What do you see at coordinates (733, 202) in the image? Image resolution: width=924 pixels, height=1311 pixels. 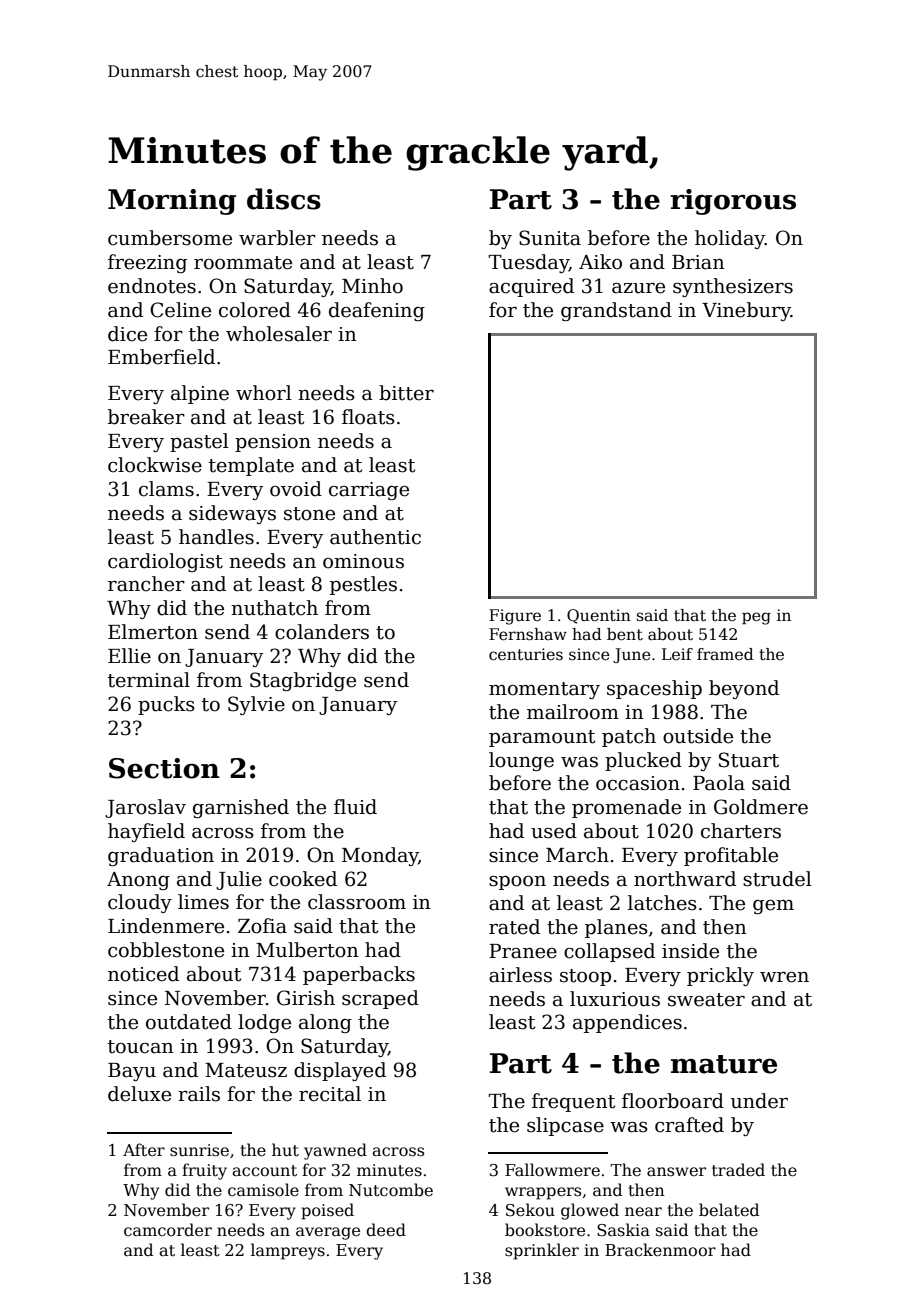 I see `rigorous` at bounding box center [733, 202].
